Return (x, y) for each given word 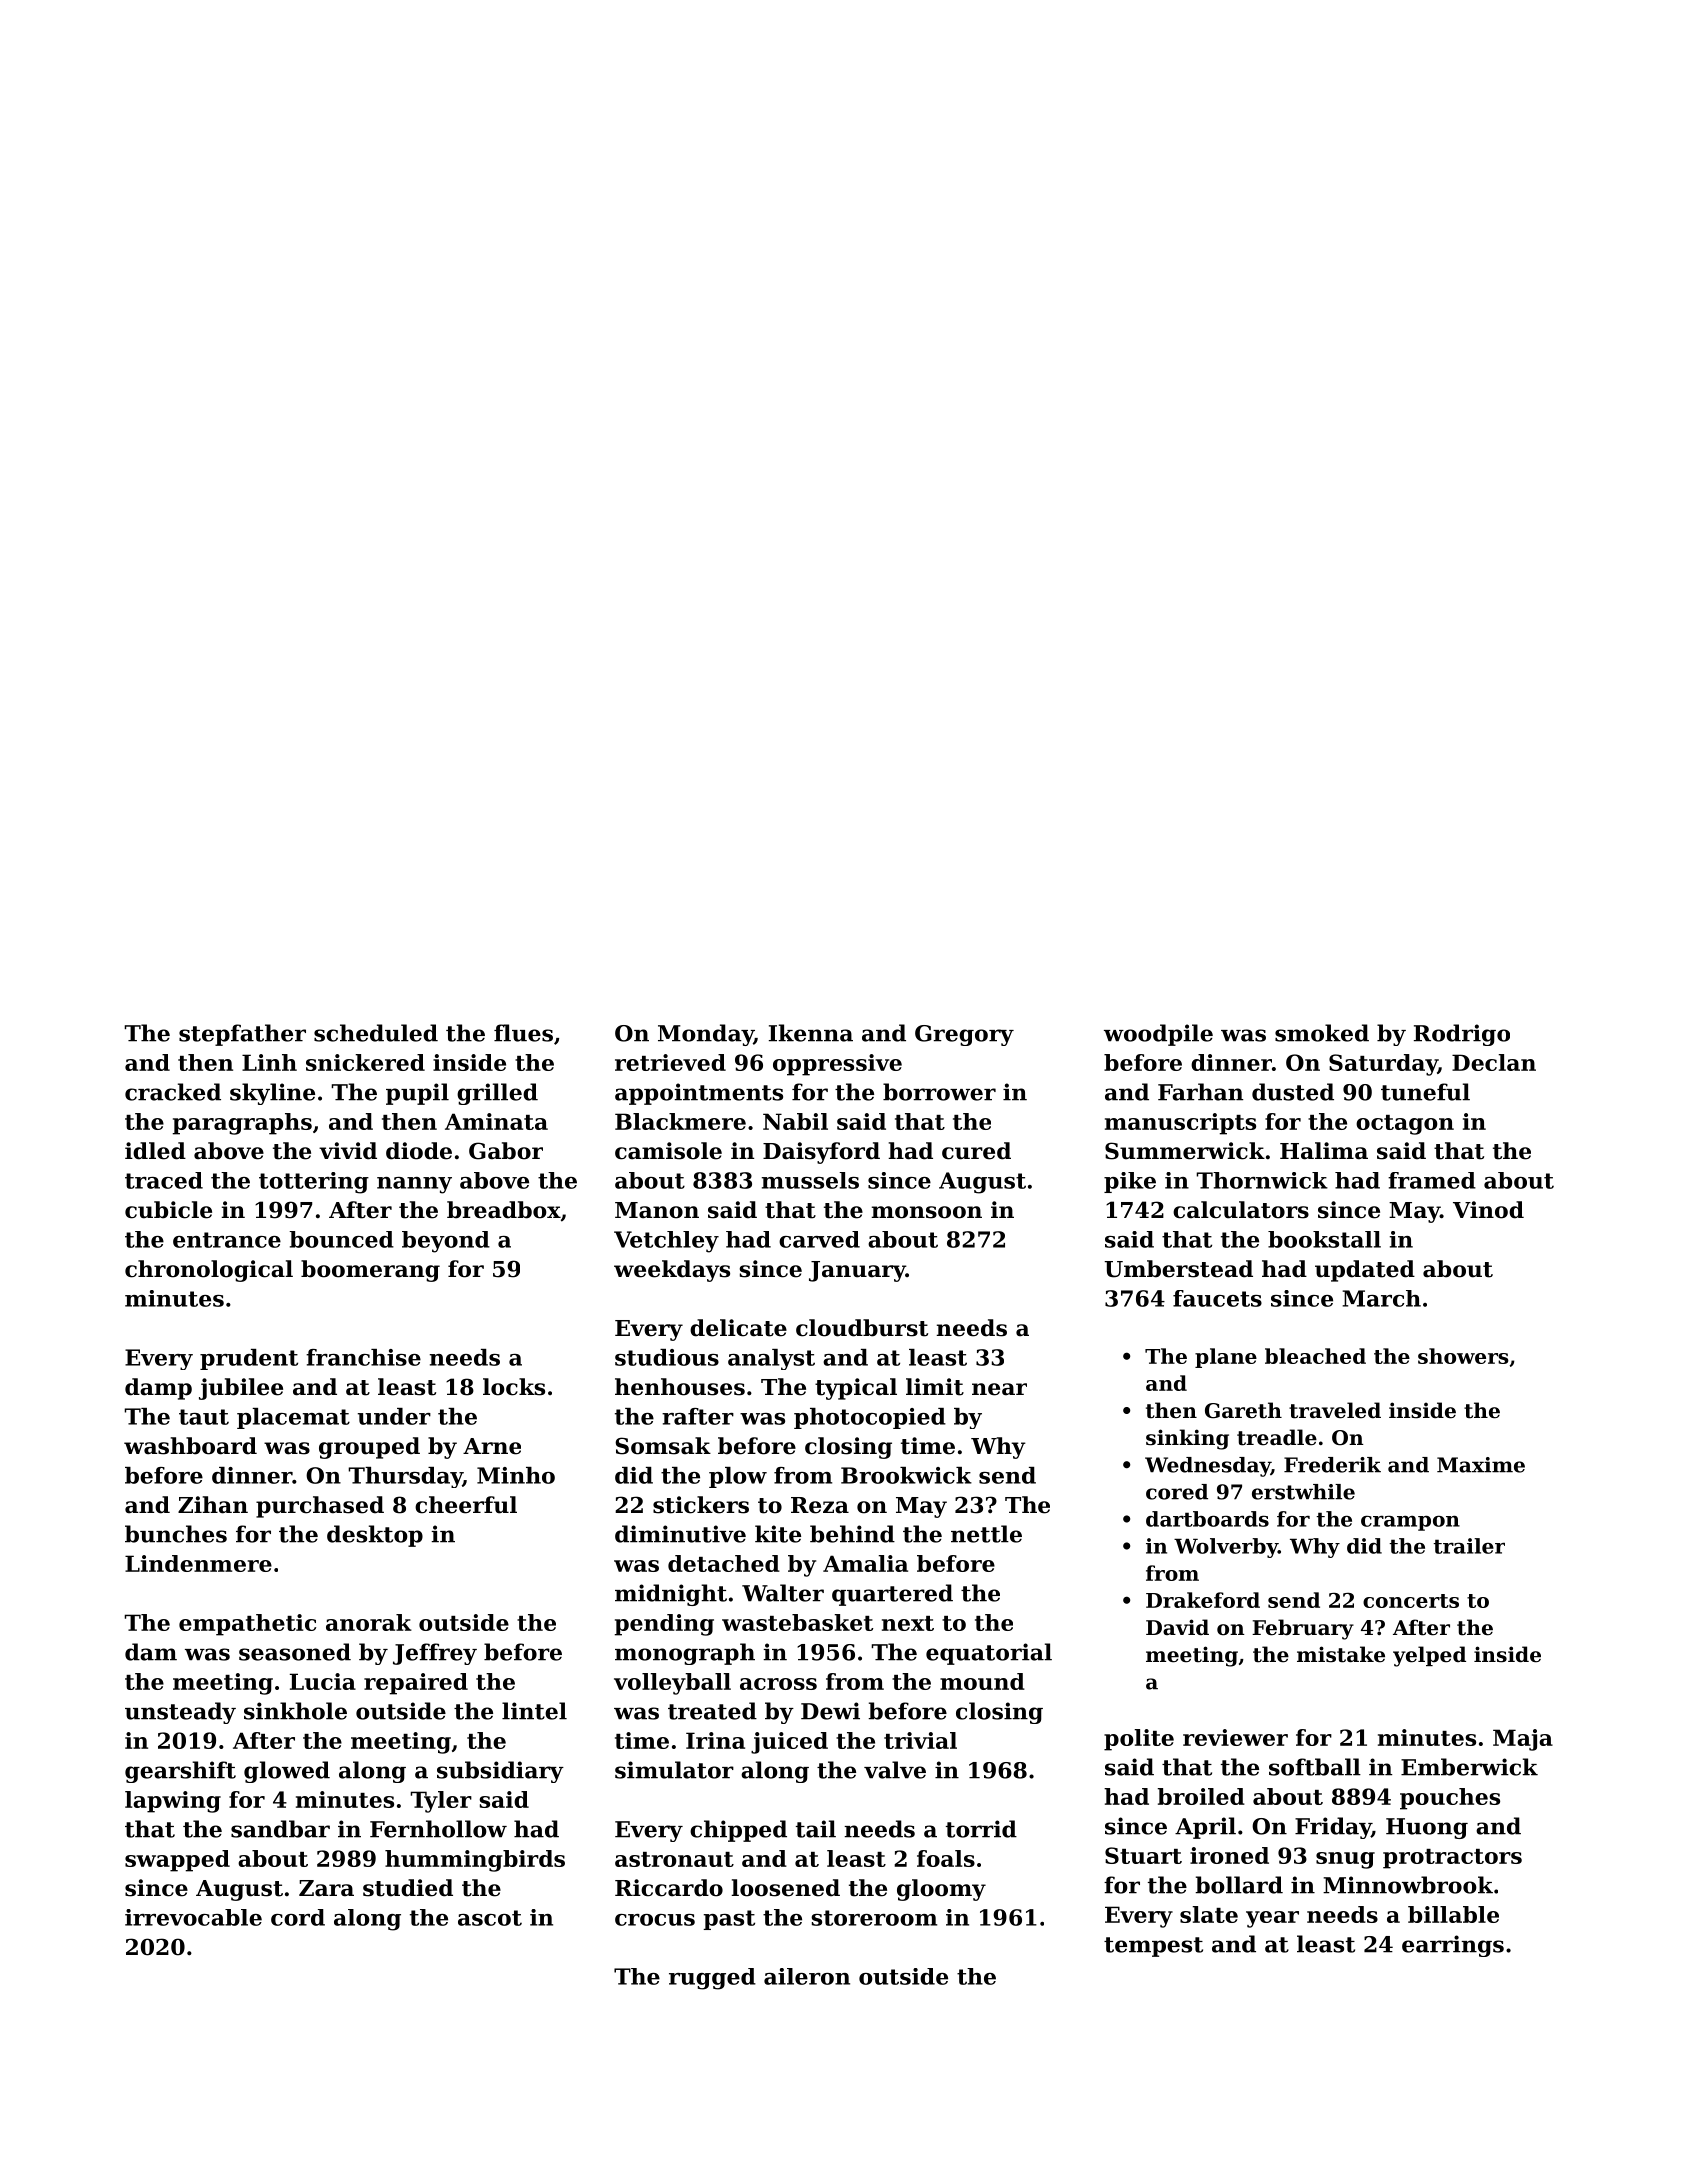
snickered (365, 1062)
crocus (655, 1920)
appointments (699, 1094)
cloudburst (862, 1328)
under (394, 1416)
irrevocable (193, 1917)
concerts (1411, 1601)
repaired (416, 1684)
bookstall (1324, 1239)
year (1272, 1919)
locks (514, 1387)
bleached (1315, 1356)
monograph (685, 1654)
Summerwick (1185, 1151)
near (999, 1389)
